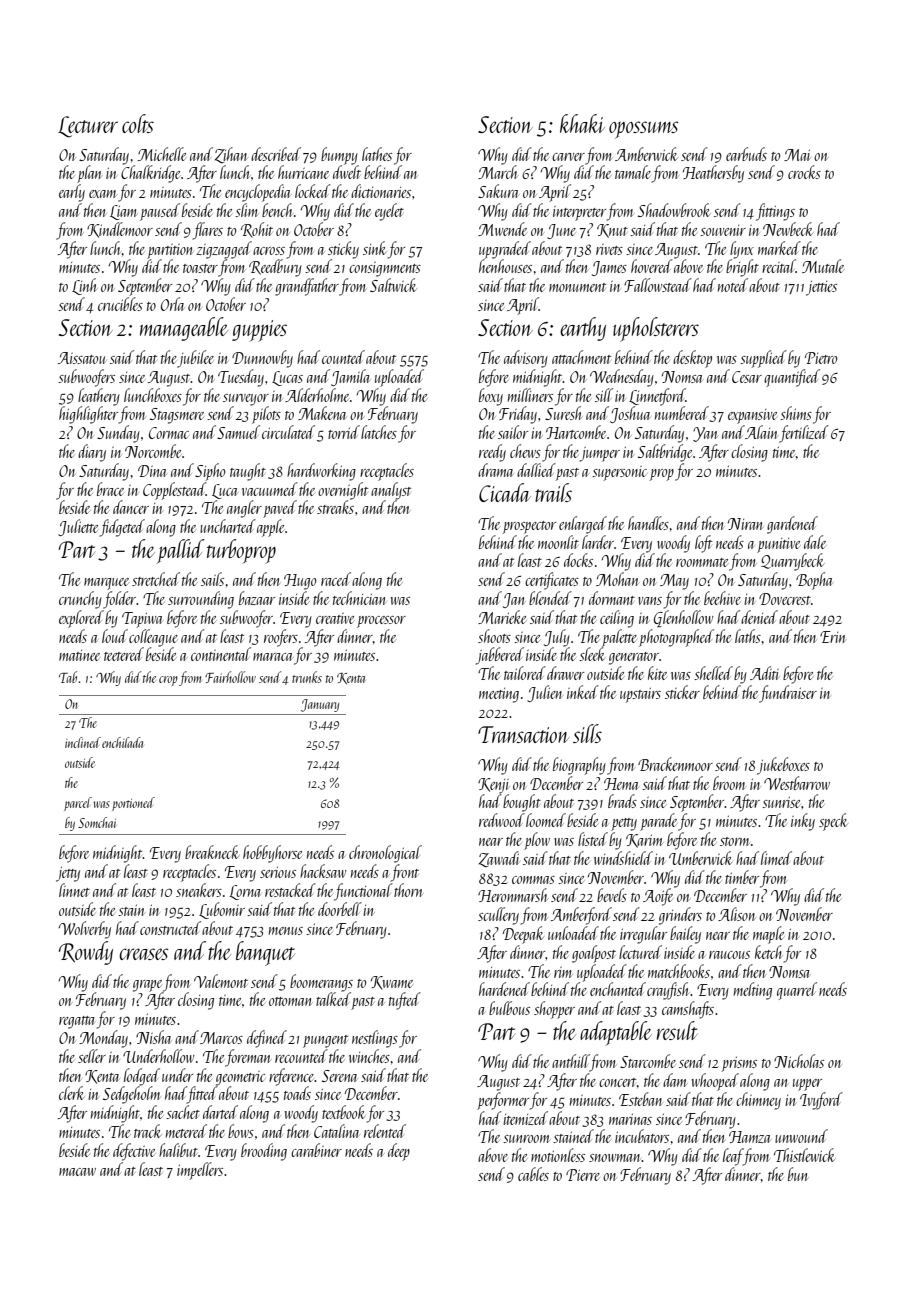  What do you see at coordinates (788, 694) in the screenshot?
I see `fundraiser` at bounding box center [788, 694].
